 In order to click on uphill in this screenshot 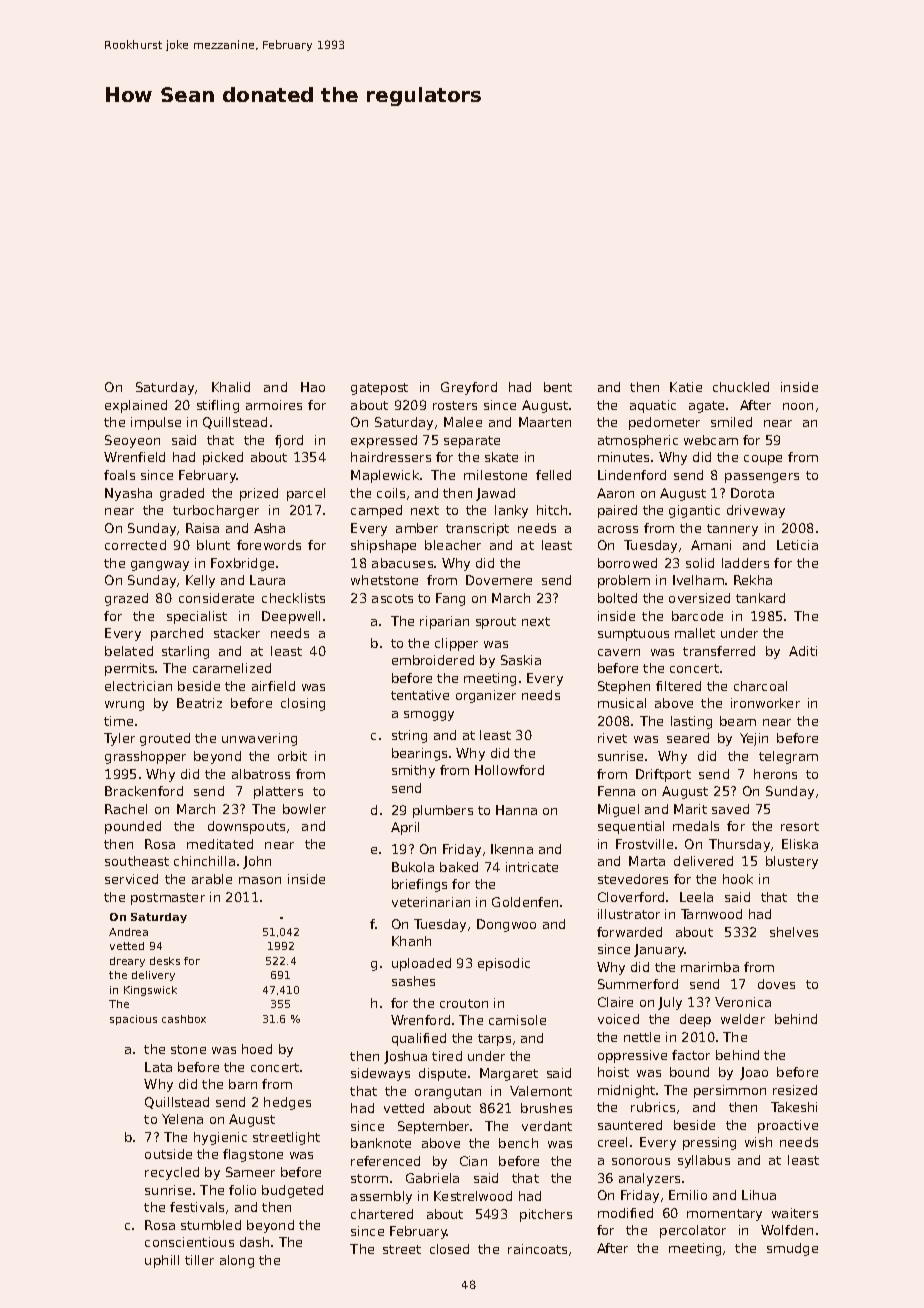, I will do `click(162, 1261)`.
